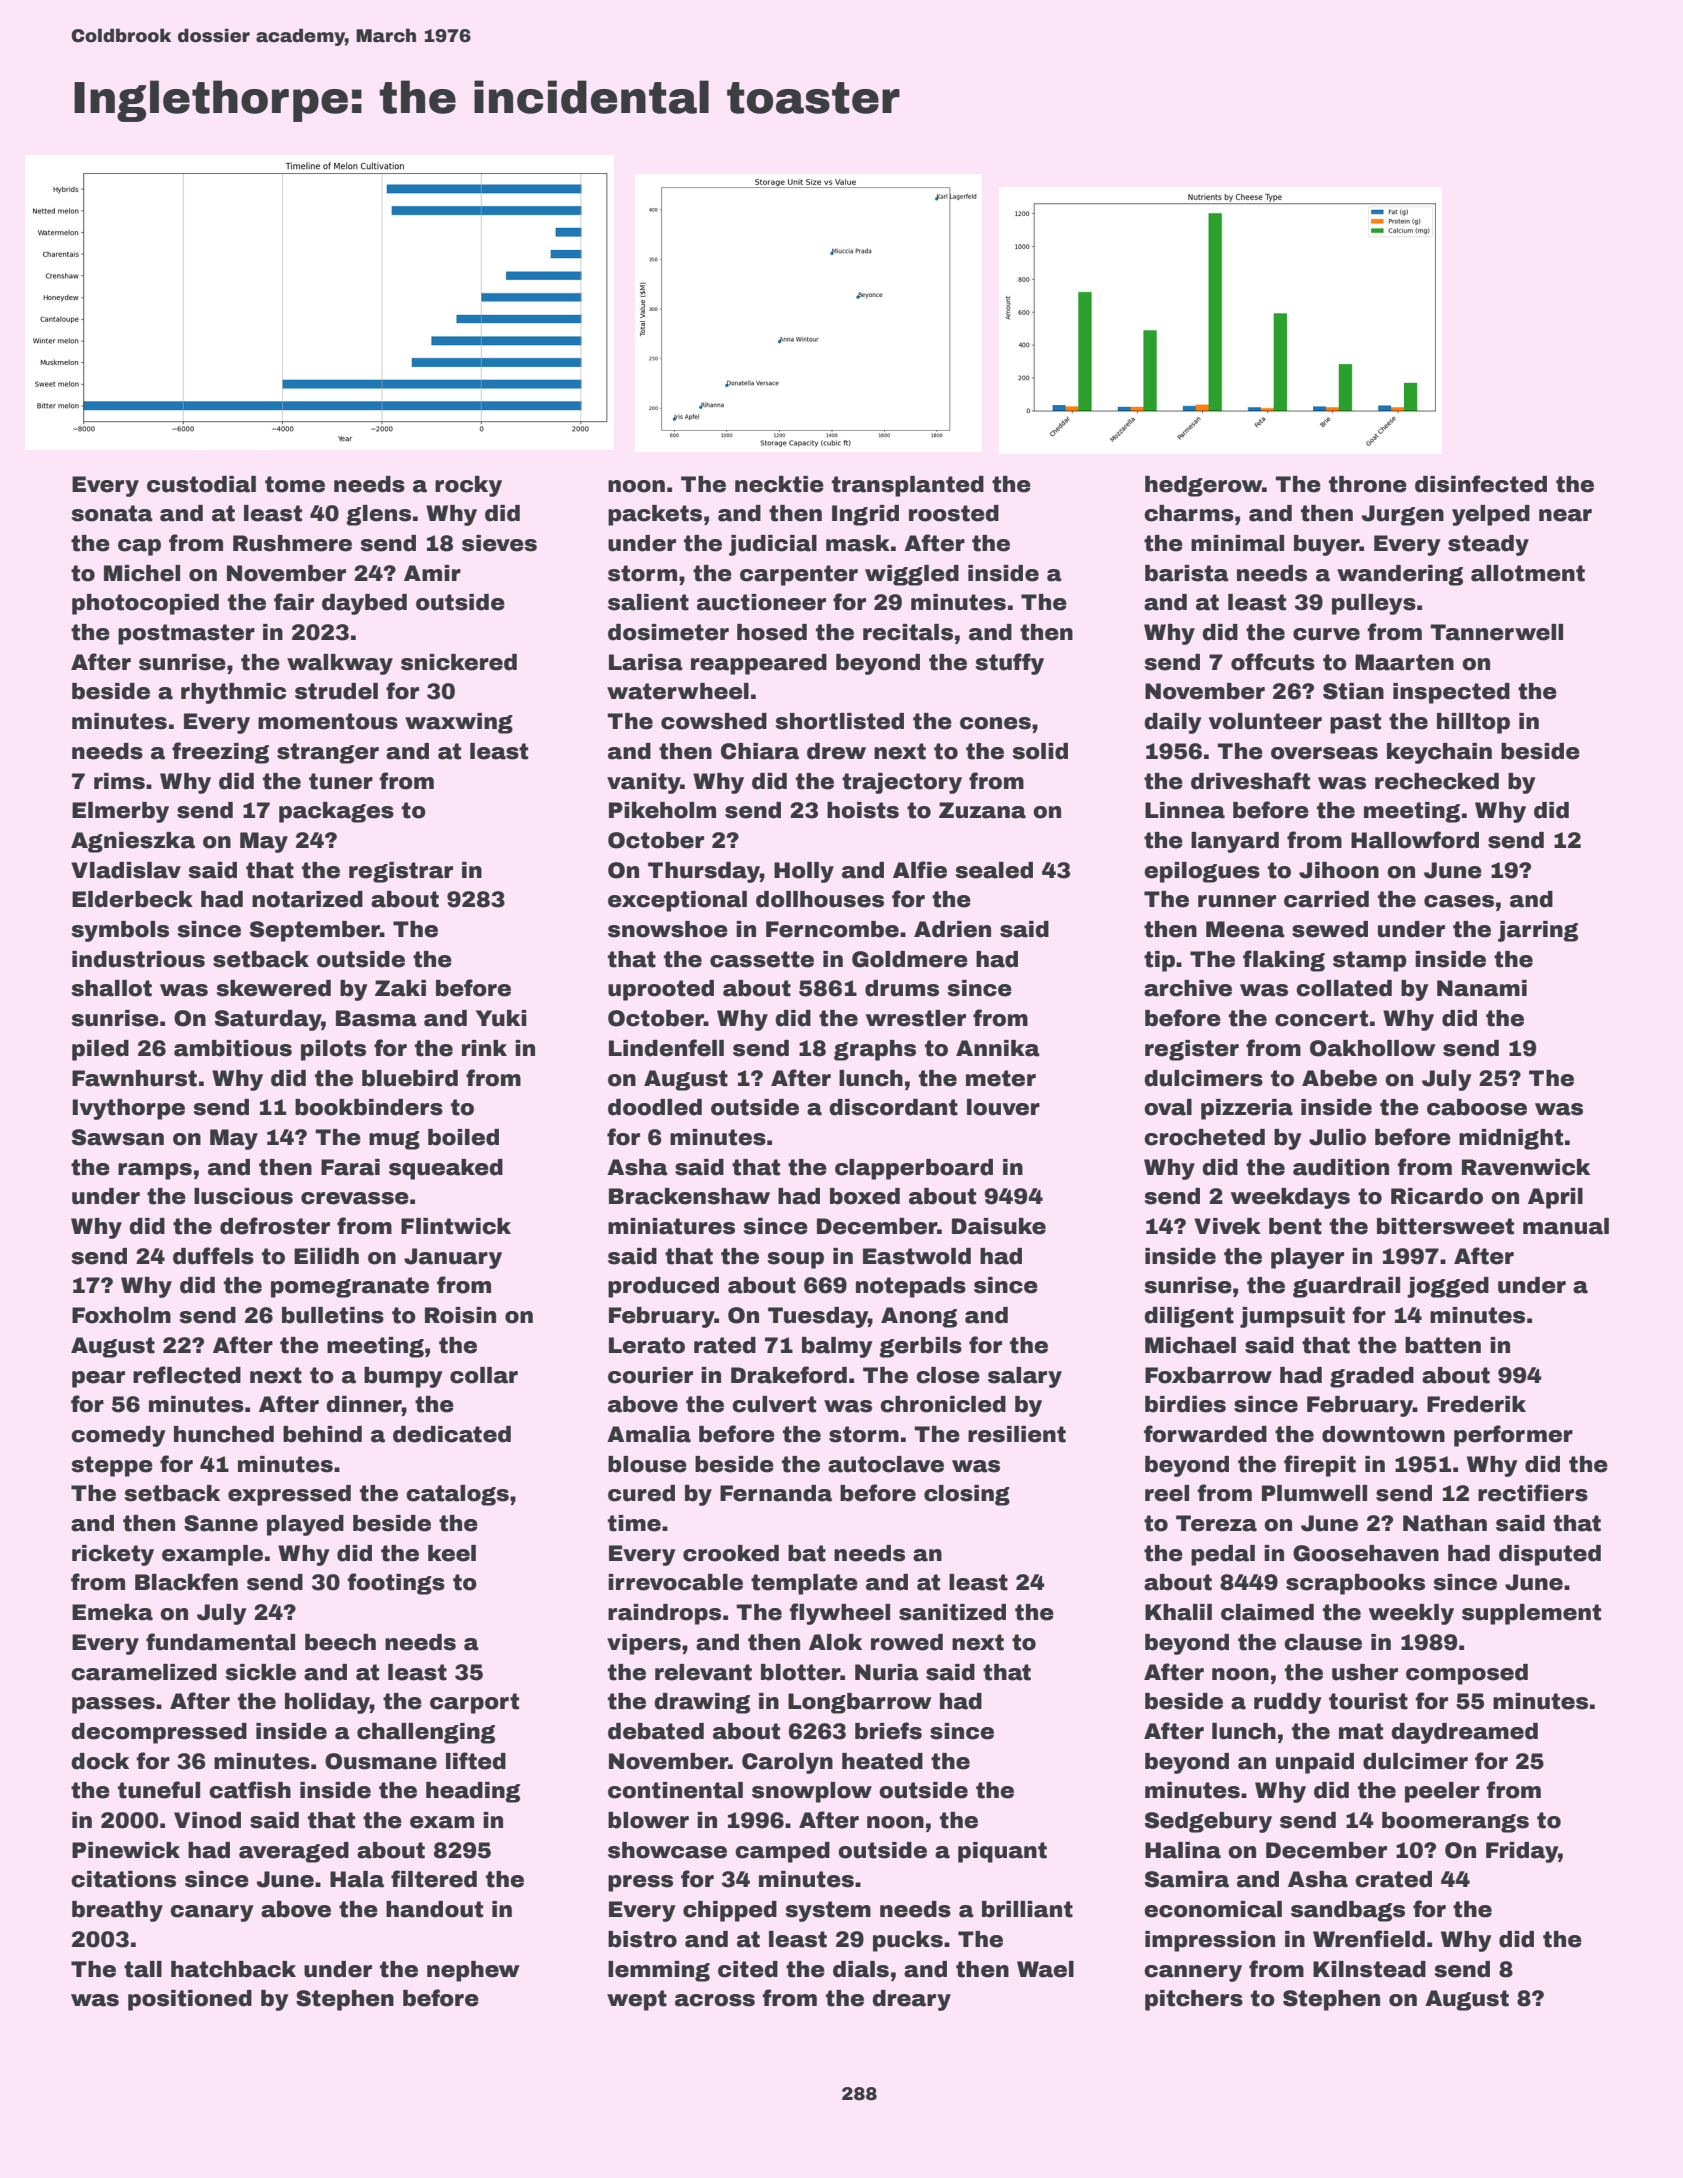 This screenshot has height=2178, width=1683. What do you see at coordinates (650, 1375) in the screenshot?
I see `courier` at bounding box center [650, 1375].
